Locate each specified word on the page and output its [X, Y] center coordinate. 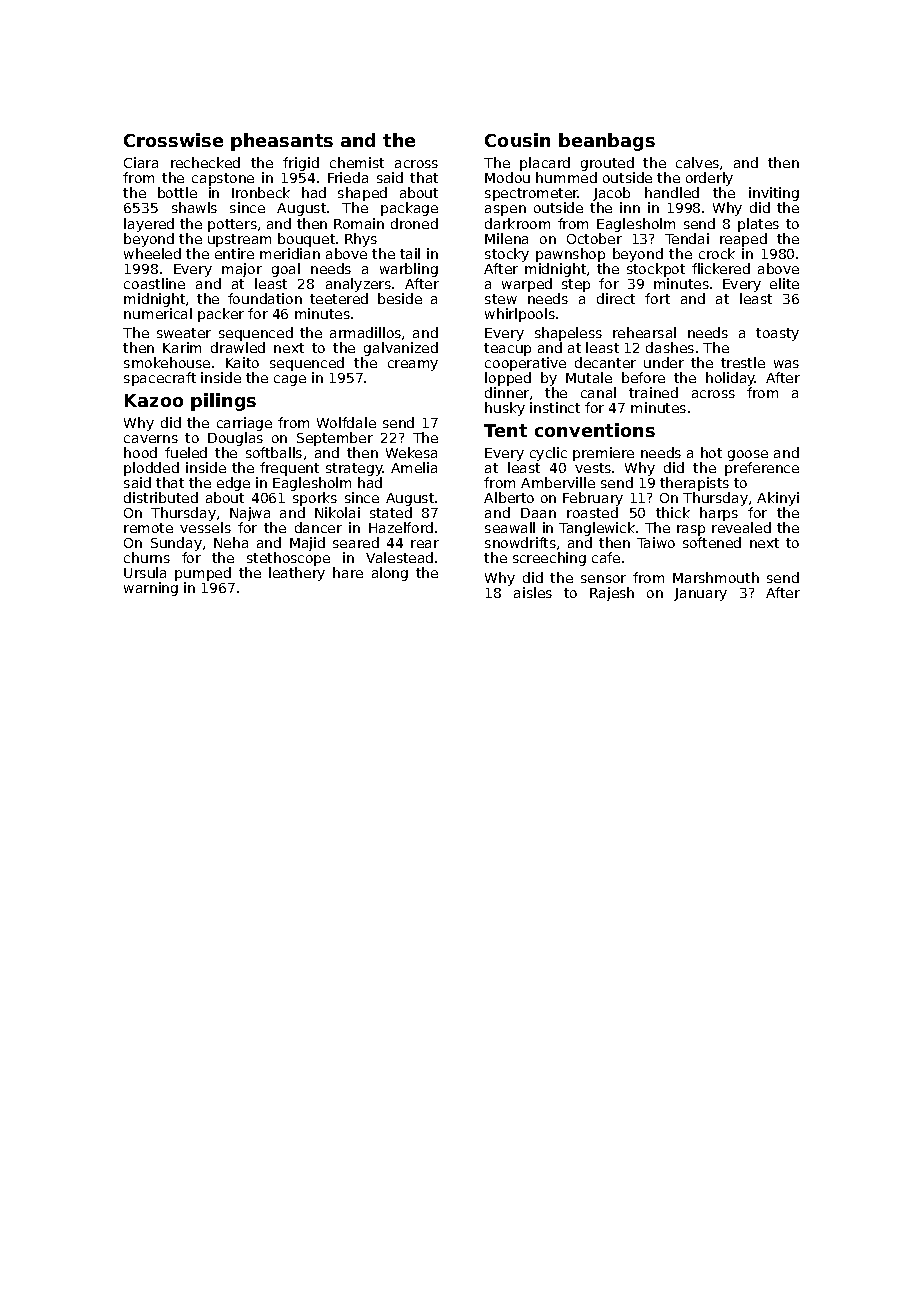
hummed [566, 178]
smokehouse [167, 362]
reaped [743, 240]
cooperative [525, 364]
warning [151, 589]
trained [653, 392]
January [700, 594]
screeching [549, 559]
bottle [177, 192]
